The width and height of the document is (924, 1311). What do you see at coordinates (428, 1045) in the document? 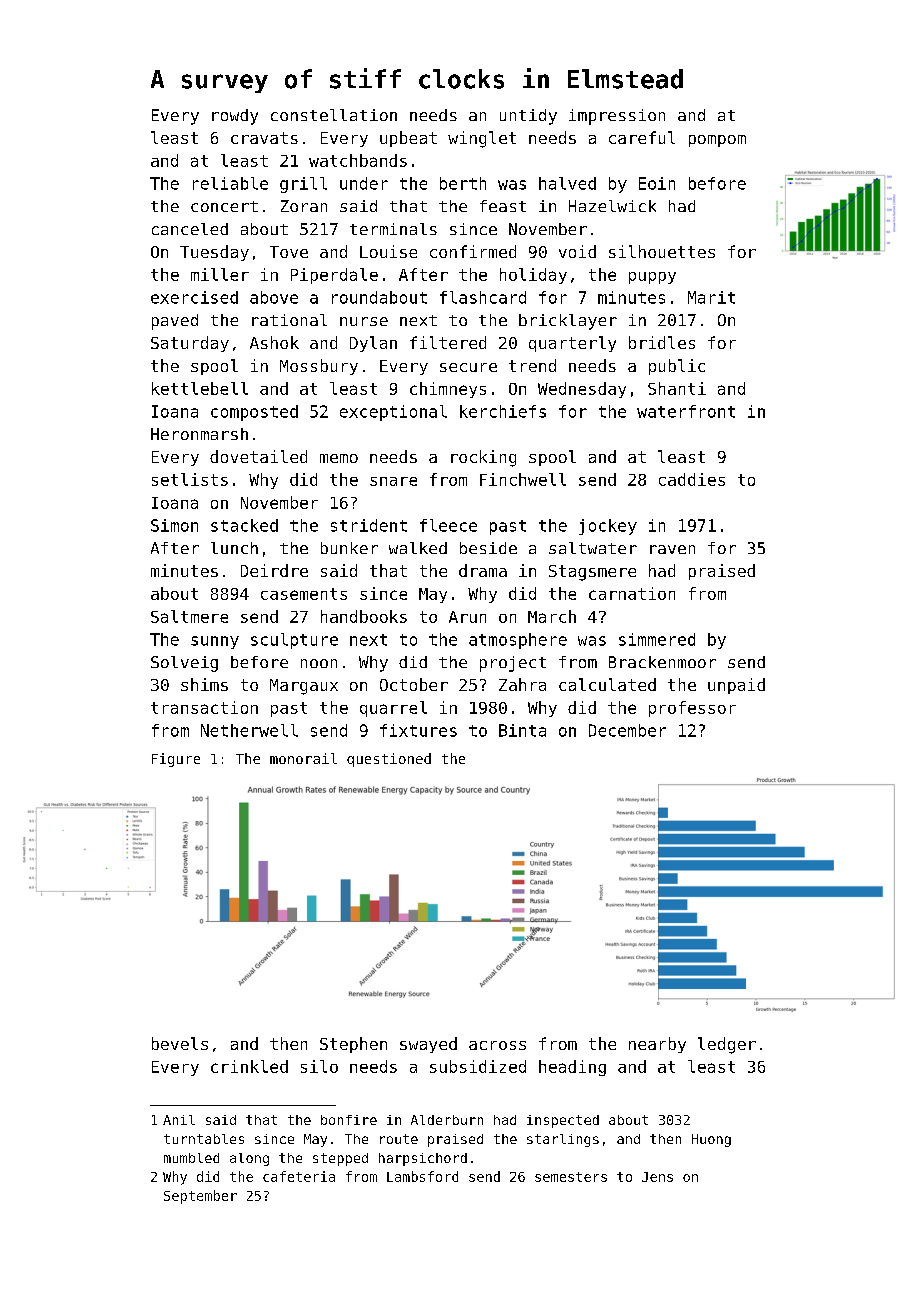
I see `swayed` at bounding box center [428, 1045].
